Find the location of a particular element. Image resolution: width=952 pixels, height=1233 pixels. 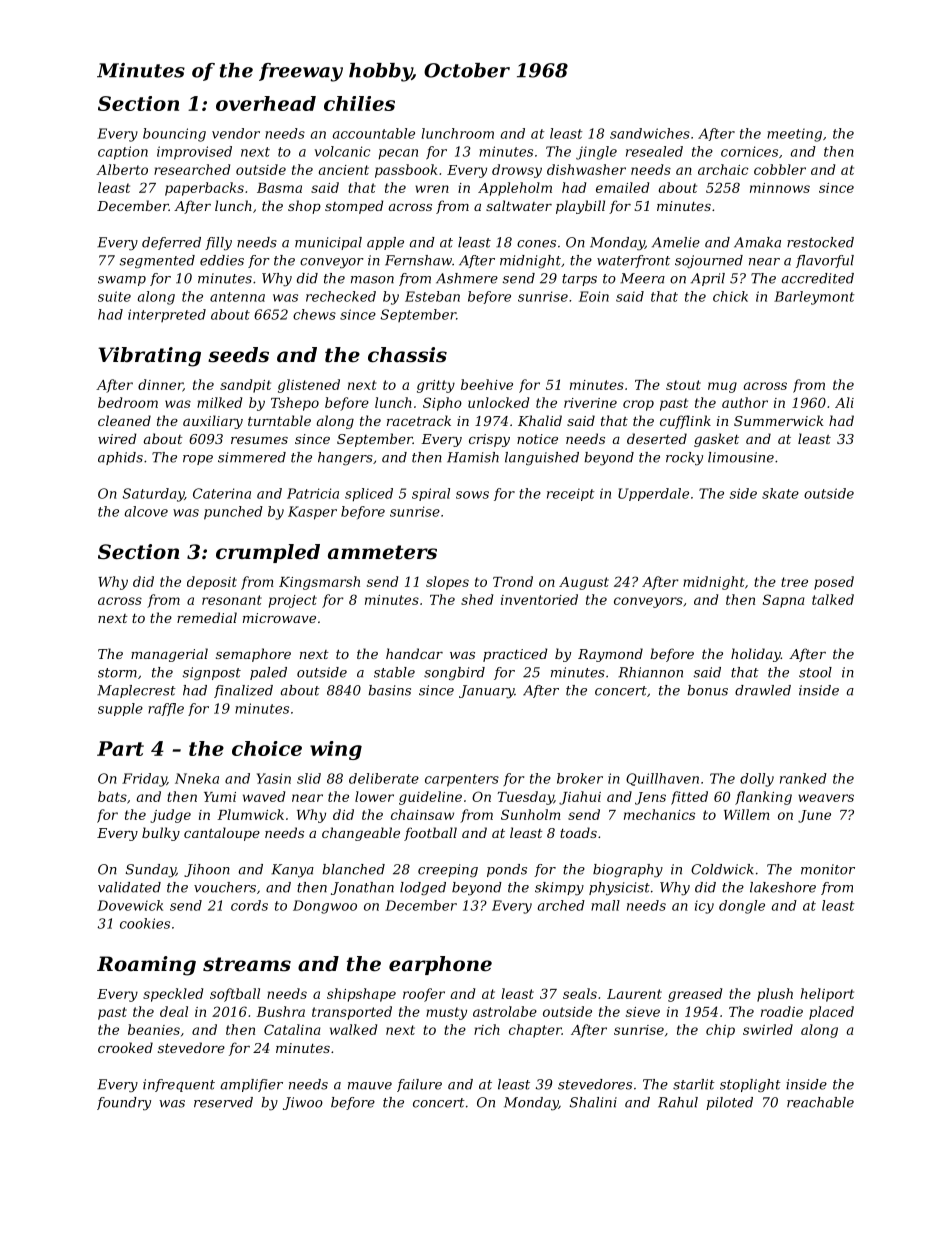

chilies is located at coordinates (359, 103).
